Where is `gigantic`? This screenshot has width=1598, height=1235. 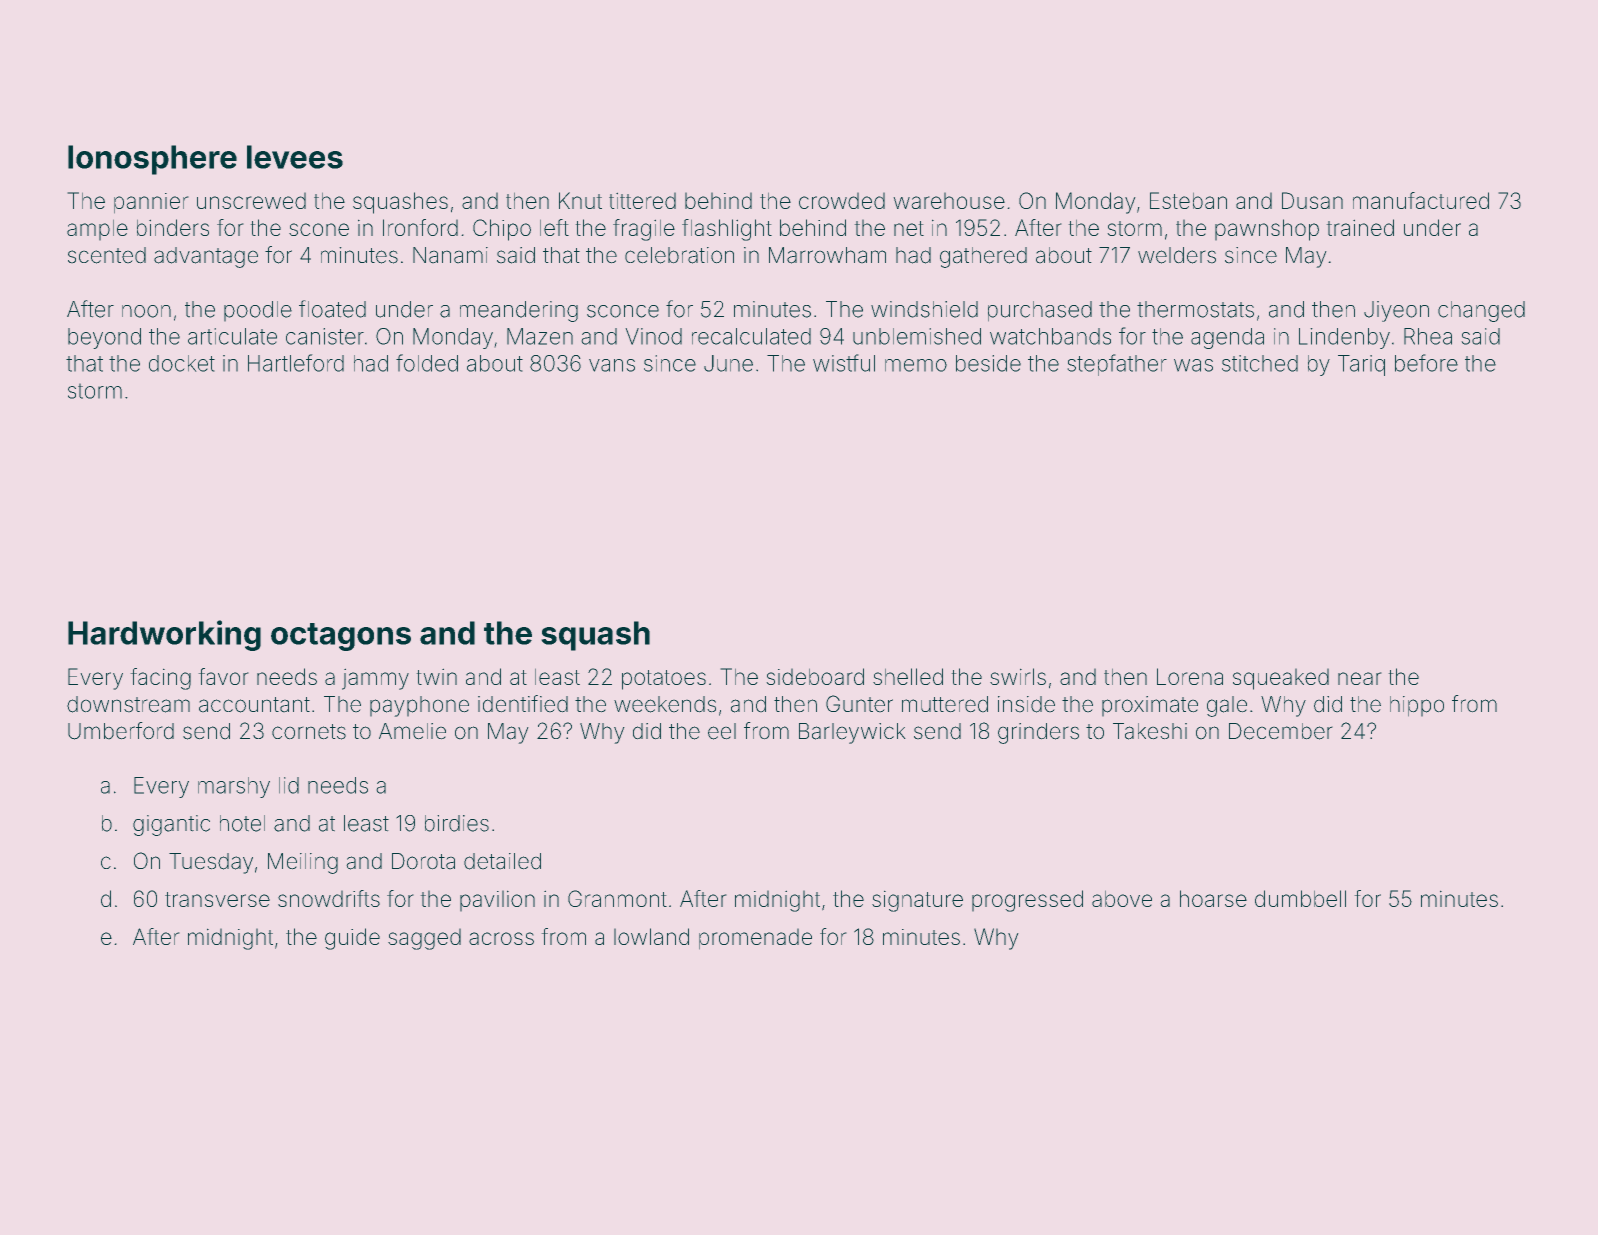 gigantic is located at coordinates (171, 825).
